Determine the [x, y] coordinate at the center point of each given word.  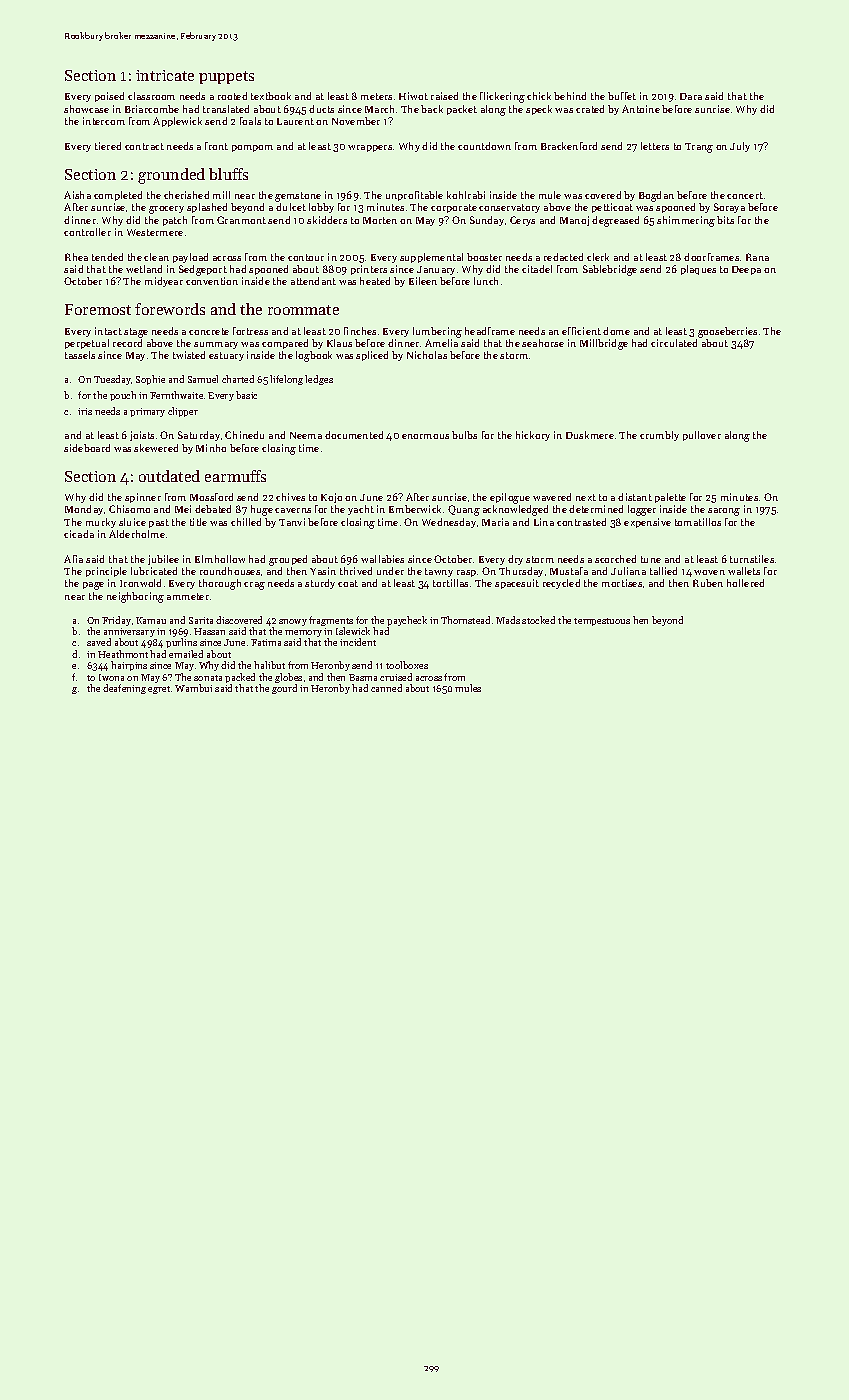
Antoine [641, 109]
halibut [269, 665]
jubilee [163, 560]
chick [539, 96]
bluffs [228, 174]
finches [360, 331]
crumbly [659, 436]
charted [238, 379]
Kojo [331, 498]
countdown [484, 146]
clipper [183, 412]
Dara [691, 96]
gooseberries [727, 332]
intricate [165, 75]
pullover [702, 436]
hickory [533, 436]
